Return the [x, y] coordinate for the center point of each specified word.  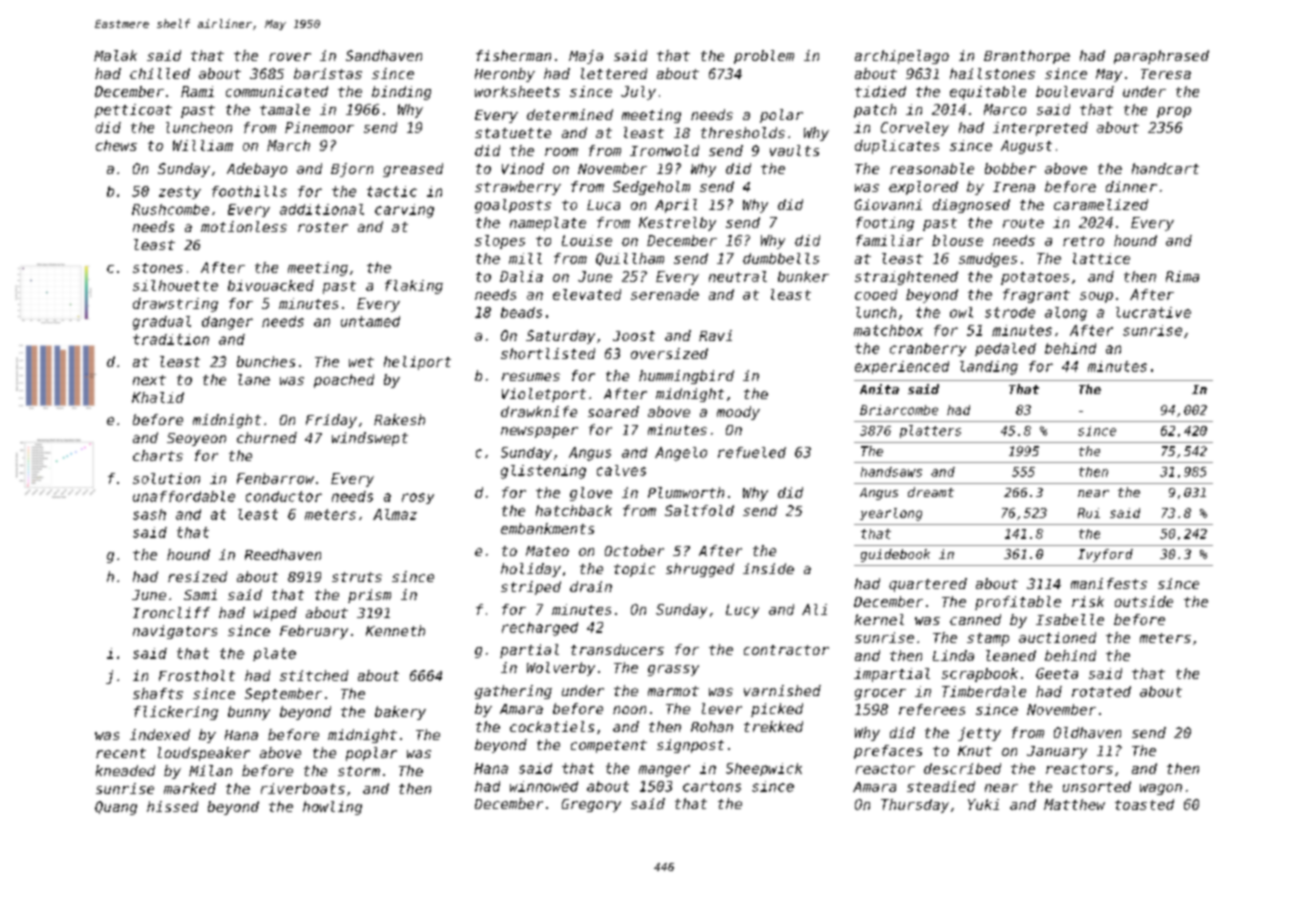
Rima [1182, 276]
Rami [197, 91]
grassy [673, 670]
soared [613, 411]
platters [930, 431]
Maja [586, 57]
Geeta [1057, 673]
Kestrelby [677, 224]
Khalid [158, 397]
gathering [513, 692]
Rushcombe [170, 209]
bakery [400, 713]
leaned [1011, 655]
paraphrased [1161, 57]
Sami [200, 594]
